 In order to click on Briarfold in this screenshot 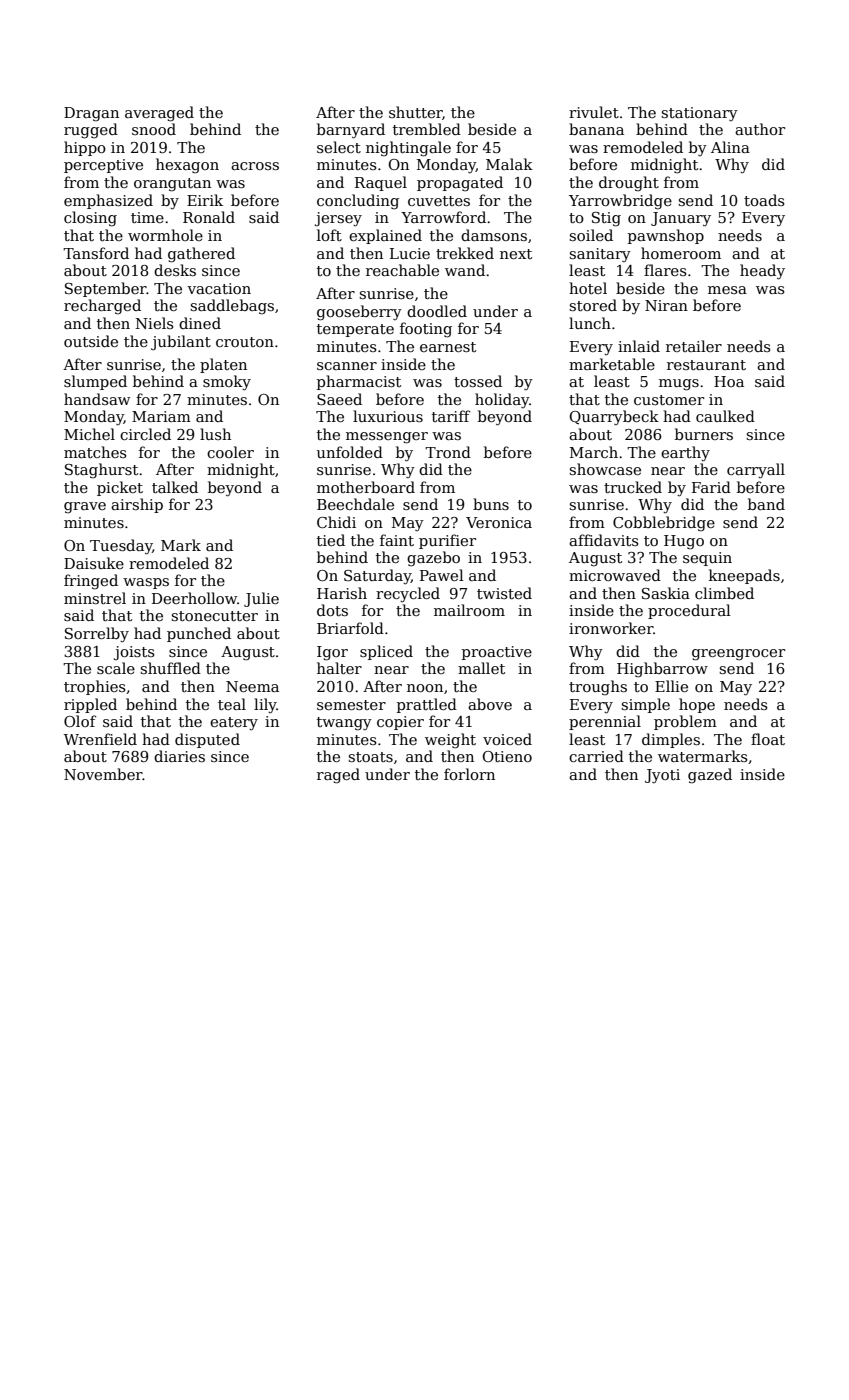, I will do `click(350, 628)`.
